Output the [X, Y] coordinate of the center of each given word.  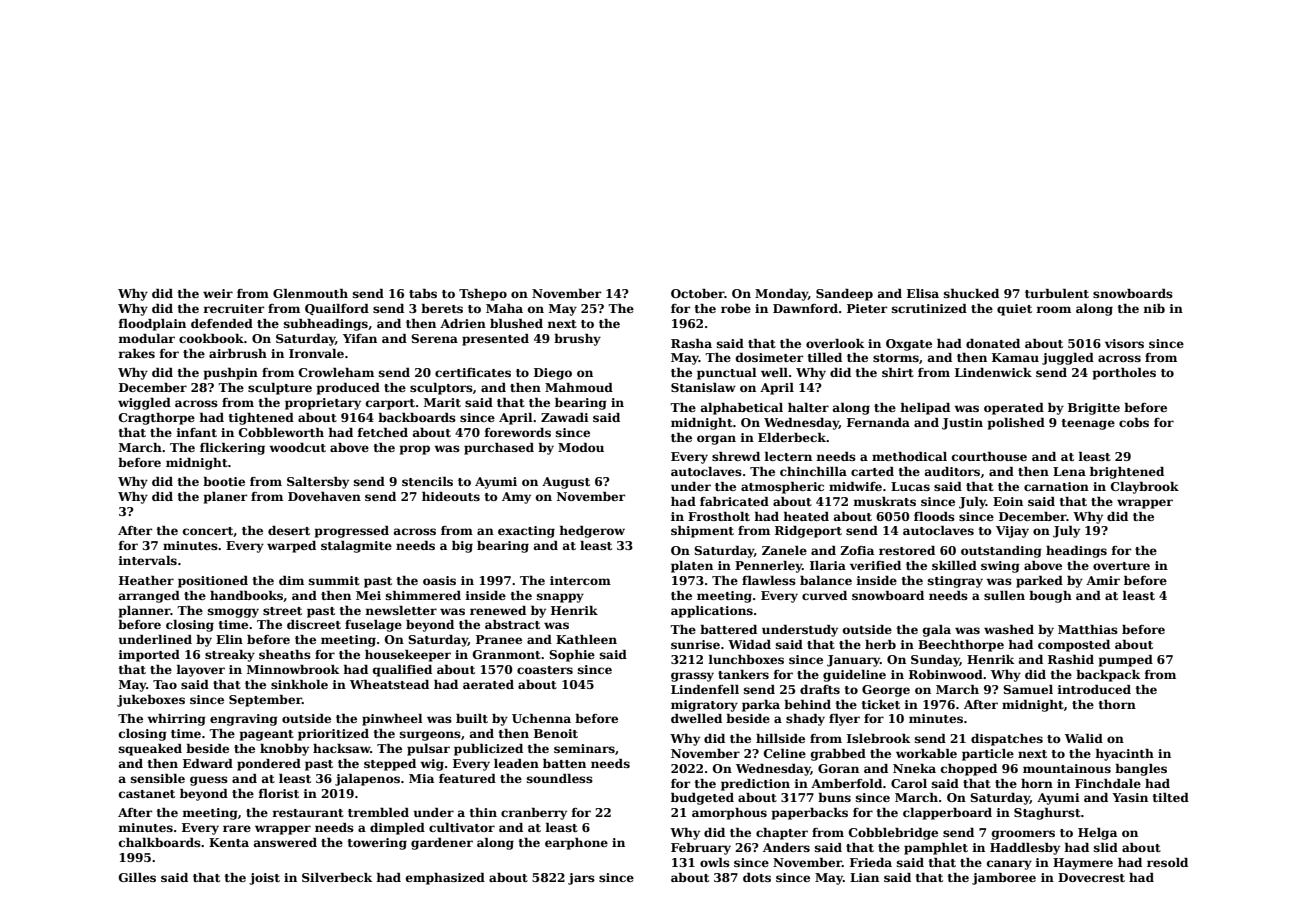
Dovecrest [1091, 877]
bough [1050, 597]
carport [390, 404]
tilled [825, 357]
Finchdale [1108, 783]
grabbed [838, 755]
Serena [434, 338]
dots [757, 877]
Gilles [137, 877]
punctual [727, 374]
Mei [368, 595]
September [265, 701]
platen [692, 567]
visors [1124, 343]
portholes [1124, 374]
